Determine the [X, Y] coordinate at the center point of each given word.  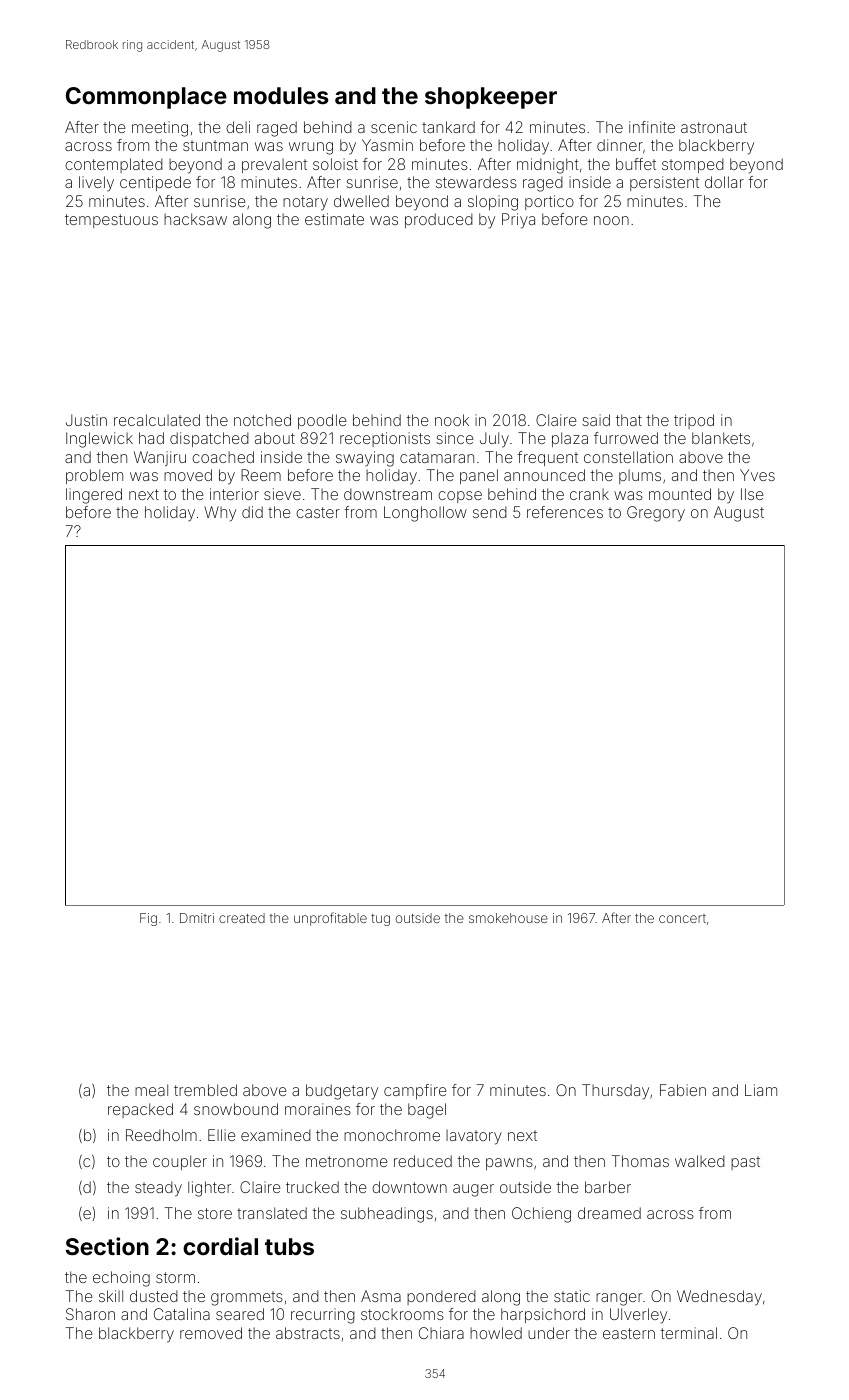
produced [439, 220]
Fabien [683, 1090]
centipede [155, 183]
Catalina [182, 1314]
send [490, 512]
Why [220, 514]
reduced [423, 1161]
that [629, 420]
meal [151, 1090]
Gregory [656, 514]
